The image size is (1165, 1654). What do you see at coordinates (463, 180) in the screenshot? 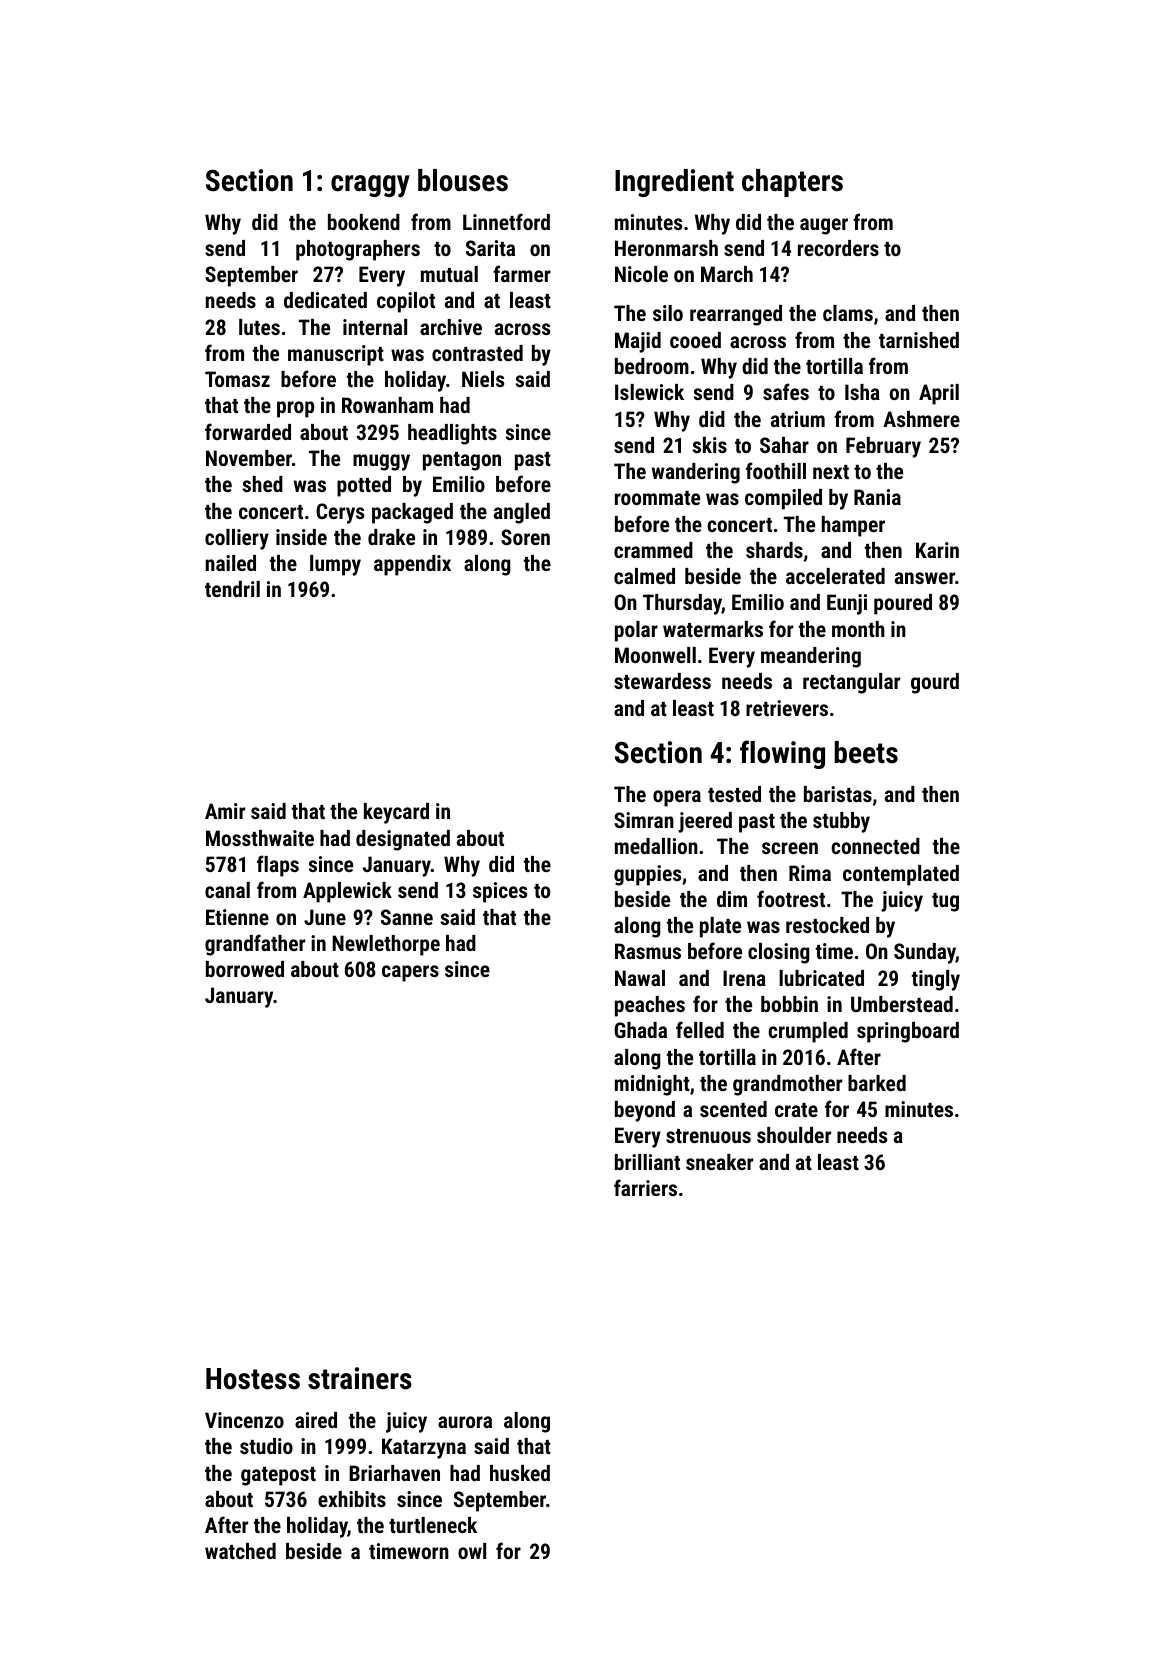
I see `blouses` at bounding box center [463, 180].
